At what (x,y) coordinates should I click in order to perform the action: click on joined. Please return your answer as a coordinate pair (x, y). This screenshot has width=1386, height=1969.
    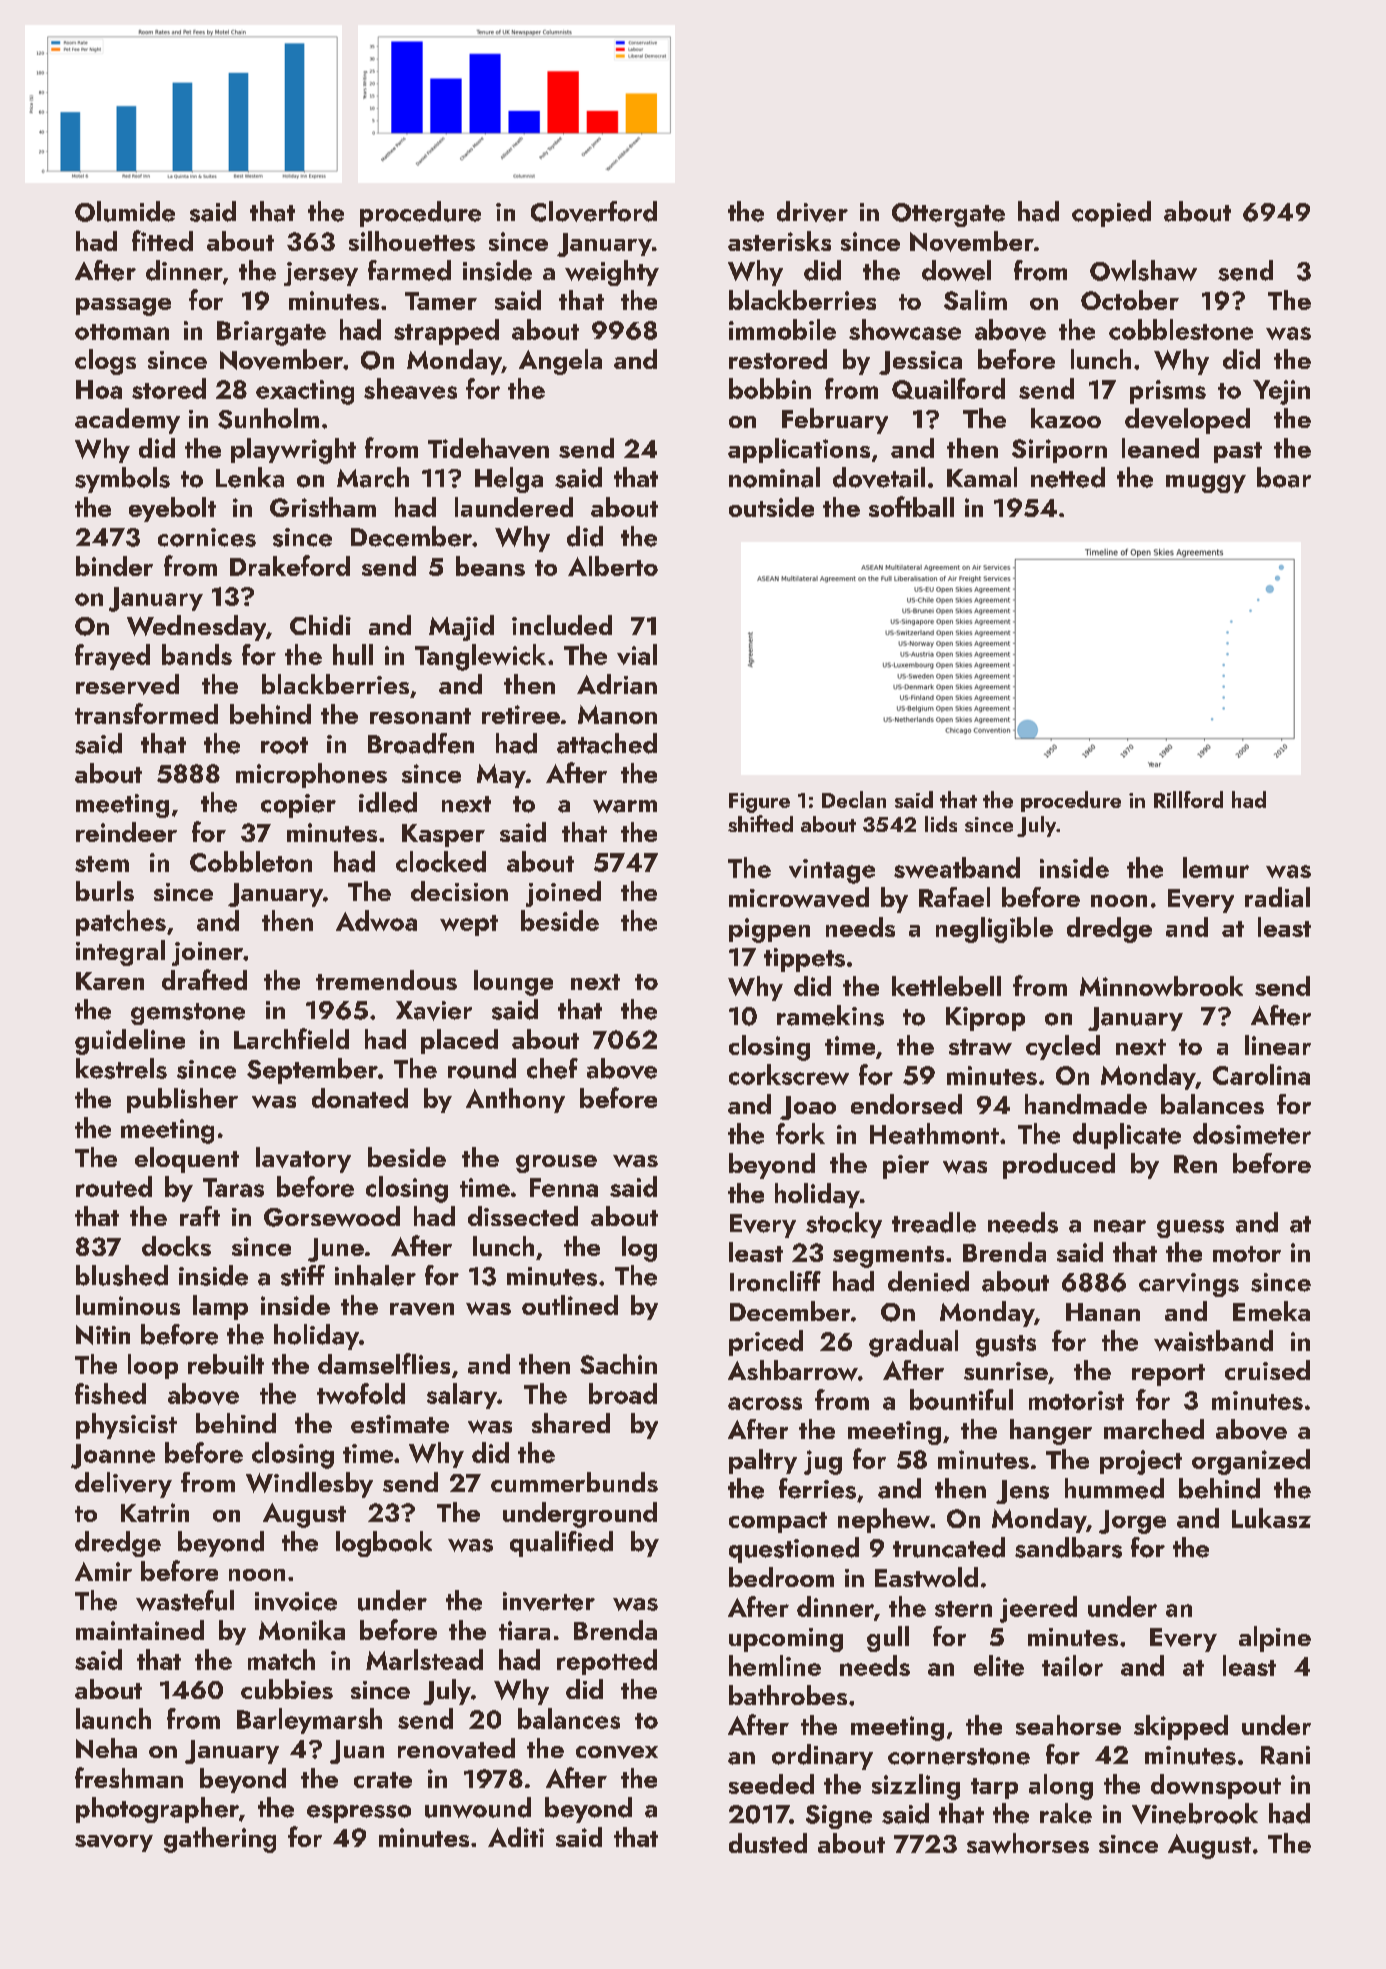
    Looking at the image, I should click on (563, 894).
